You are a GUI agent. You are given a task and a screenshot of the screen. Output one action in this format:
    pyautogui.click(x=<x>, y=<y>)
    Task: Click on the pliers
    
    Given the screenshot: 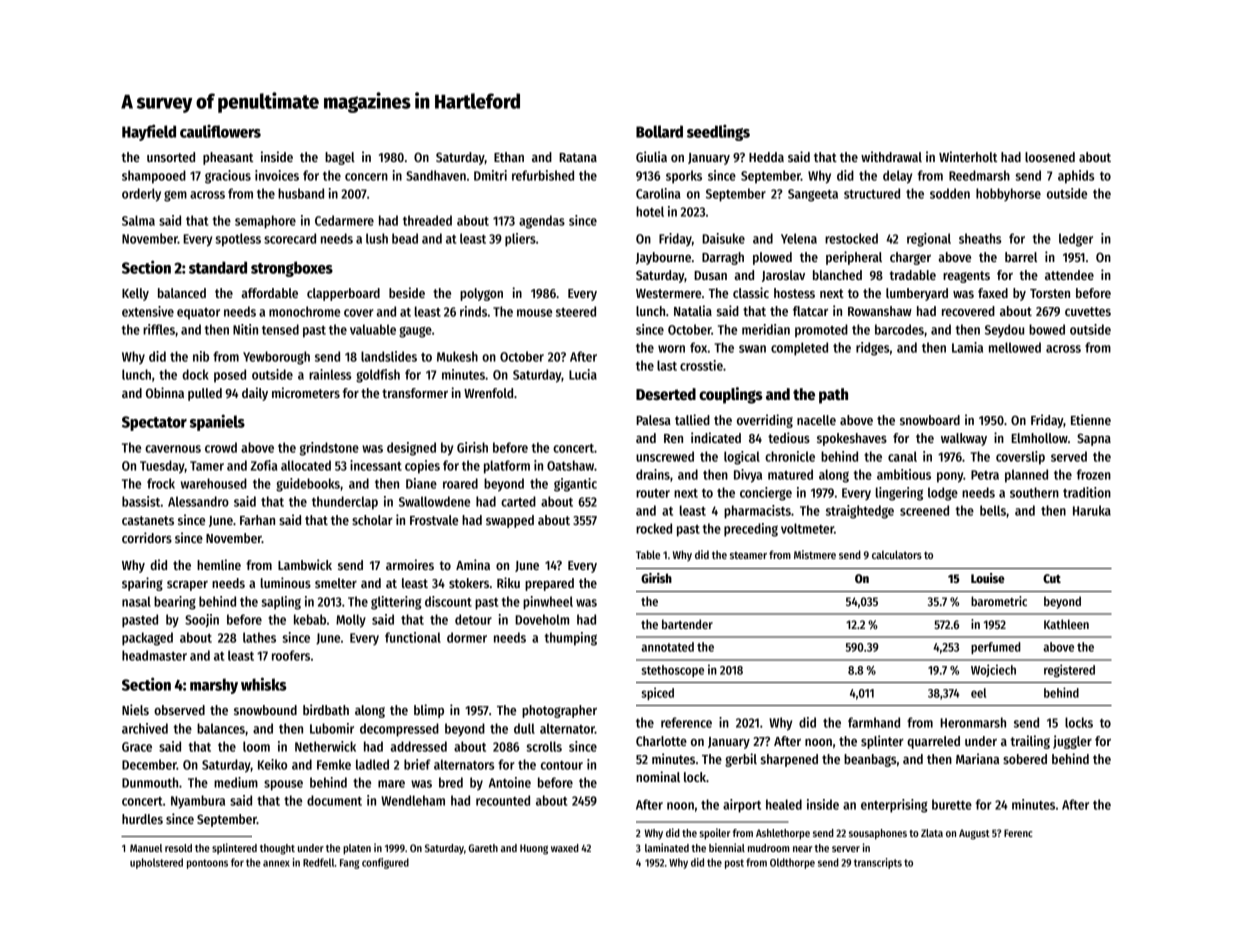 What is the action you would take?
    pyautogui.click(x=520, y=240)
